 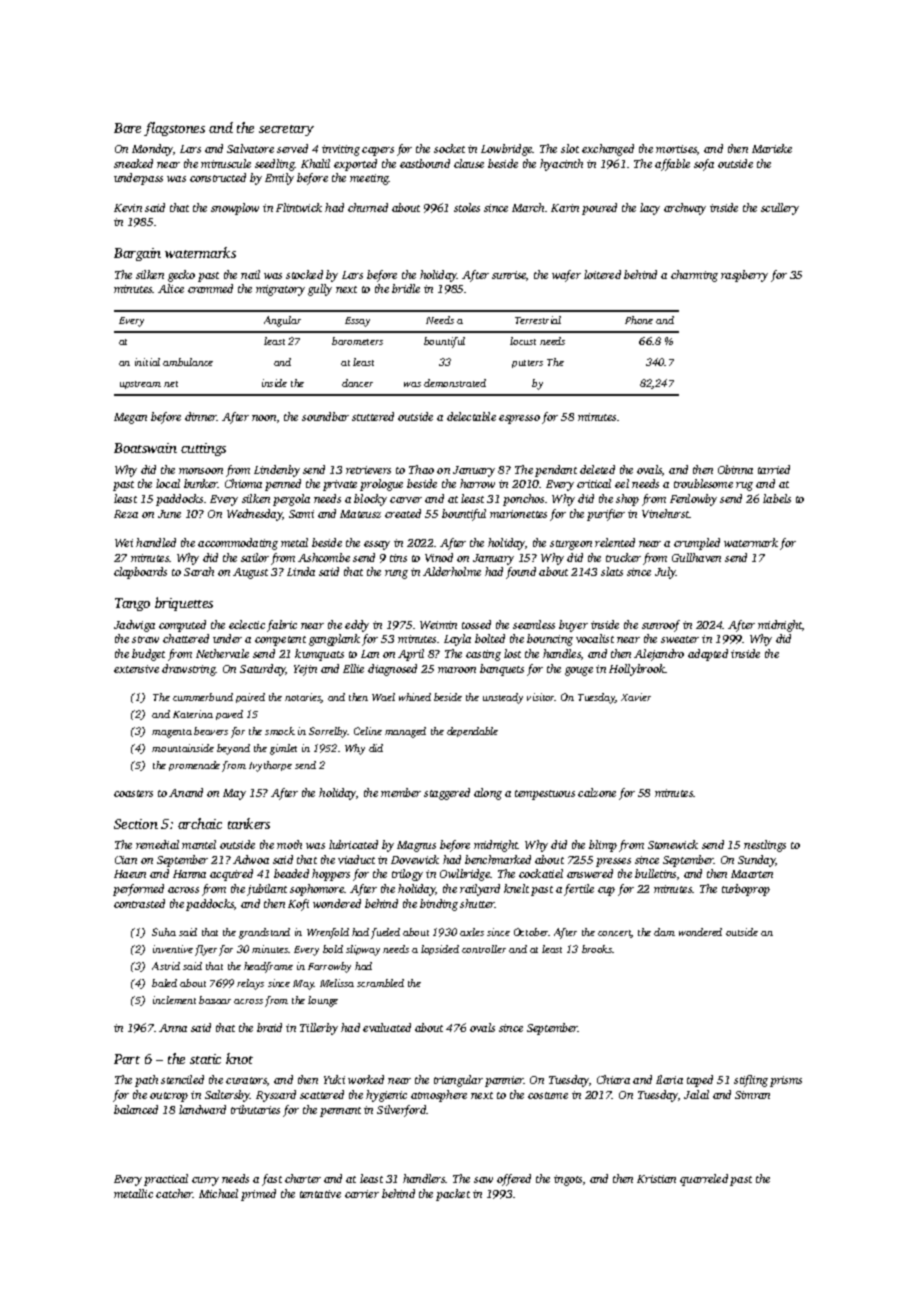 What do you see at coordinates (545, 795) in the page?
I see `tempestuous` at bounding box center [545, 795].
